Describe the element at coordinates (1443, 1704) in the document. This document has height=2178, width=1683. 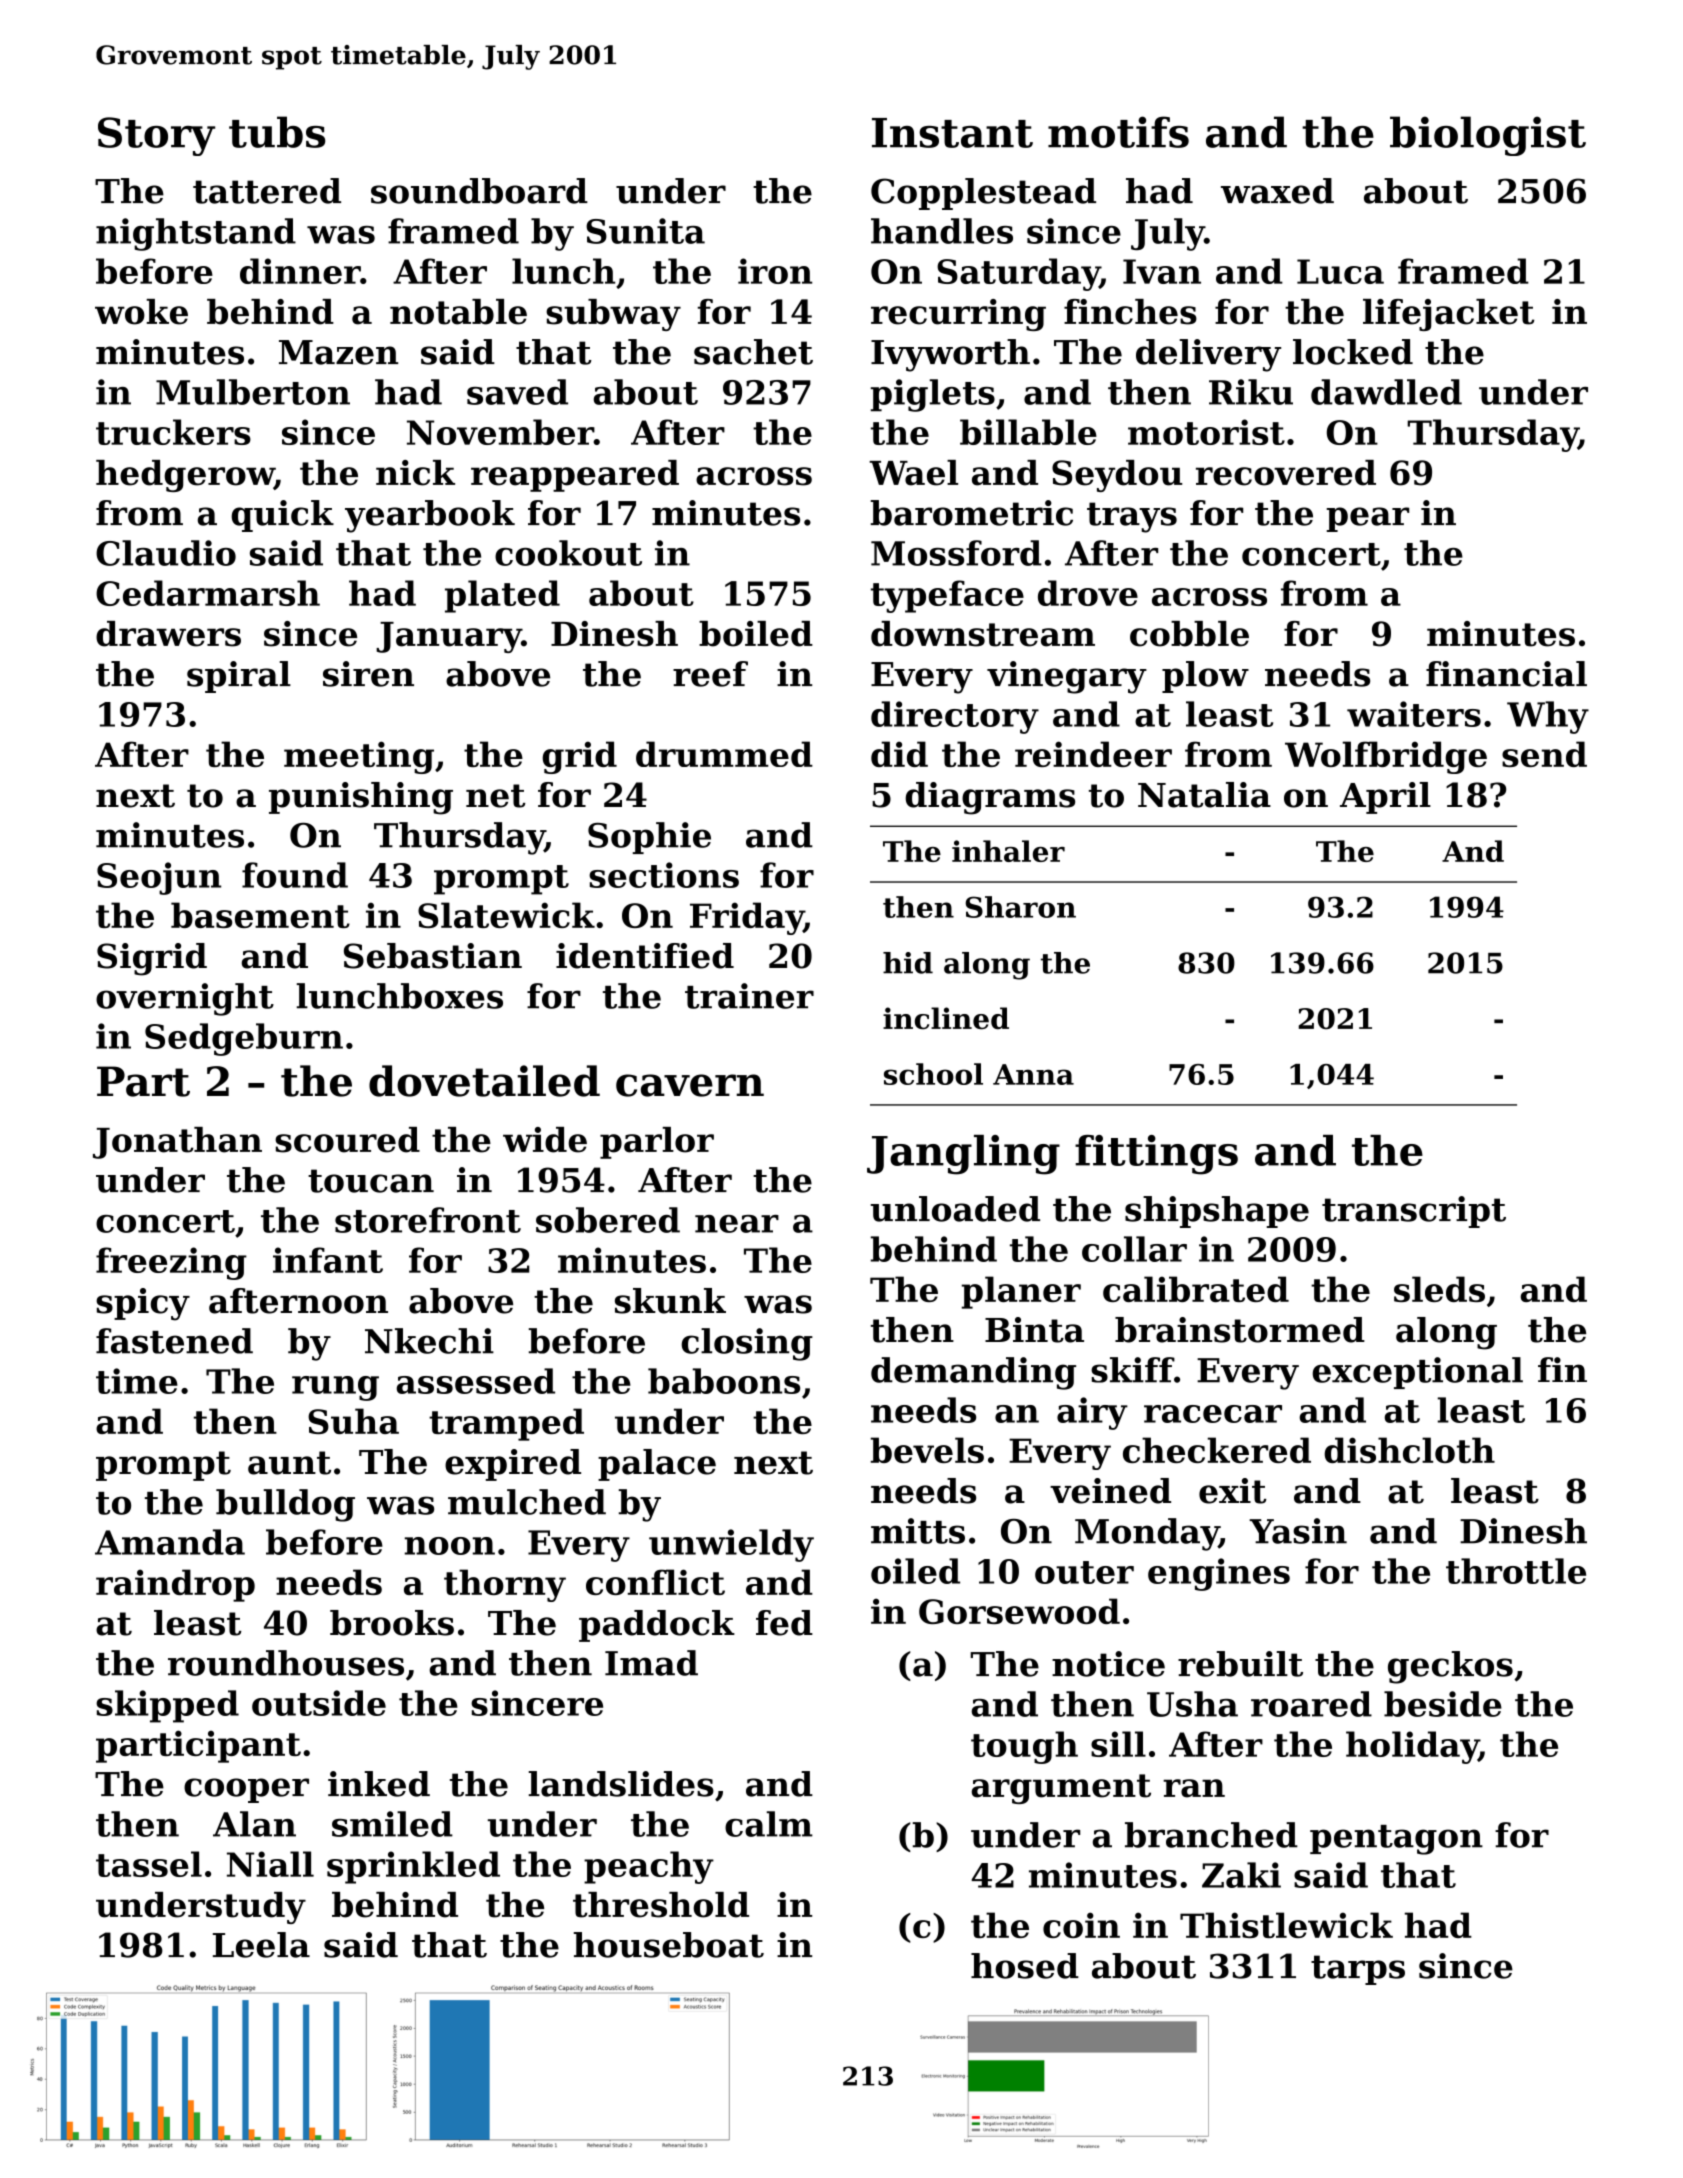
I see `beside` at that location.
